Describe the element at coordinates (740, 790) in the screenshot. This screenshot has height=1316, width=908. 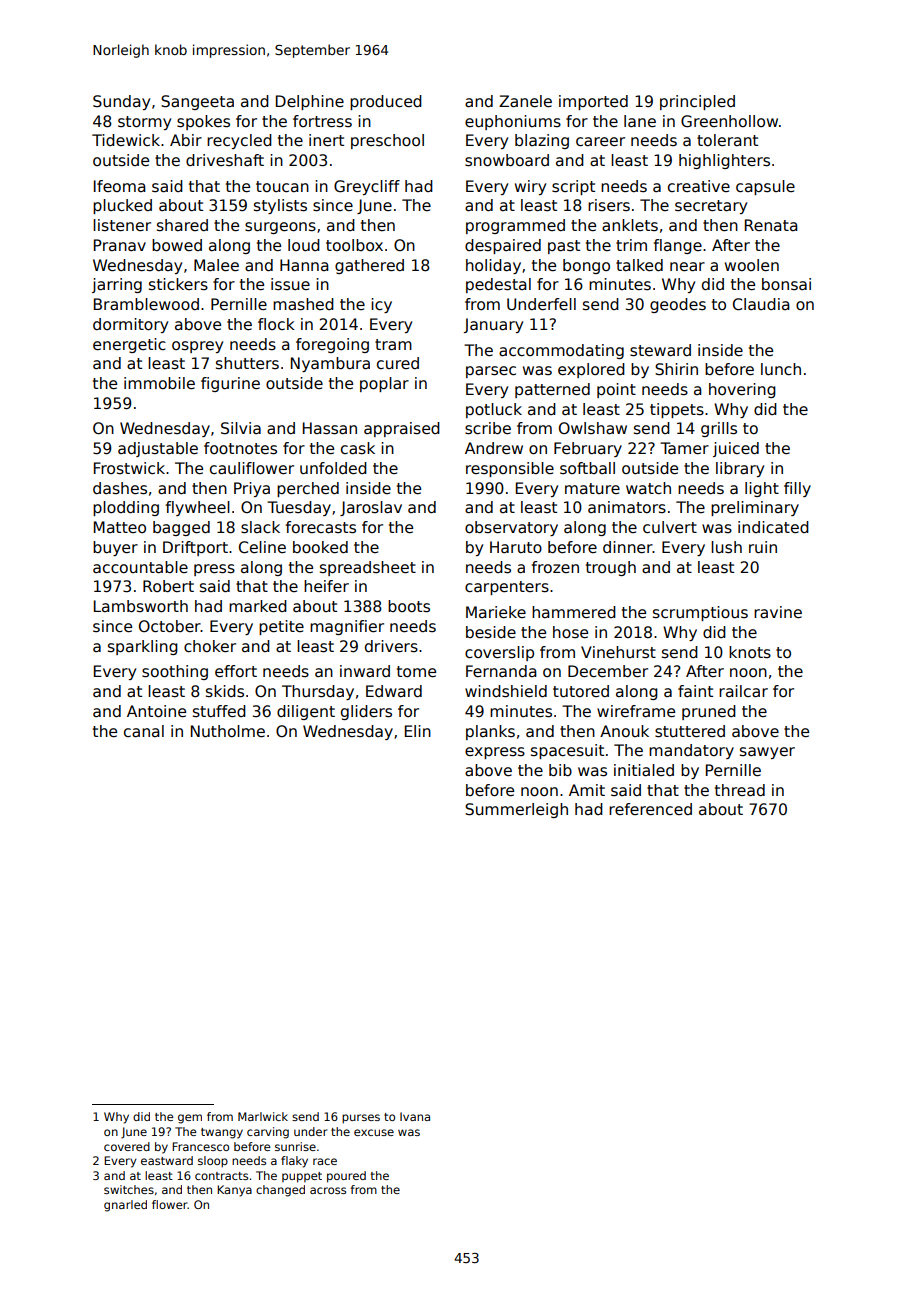
I see `thread` at that location.
